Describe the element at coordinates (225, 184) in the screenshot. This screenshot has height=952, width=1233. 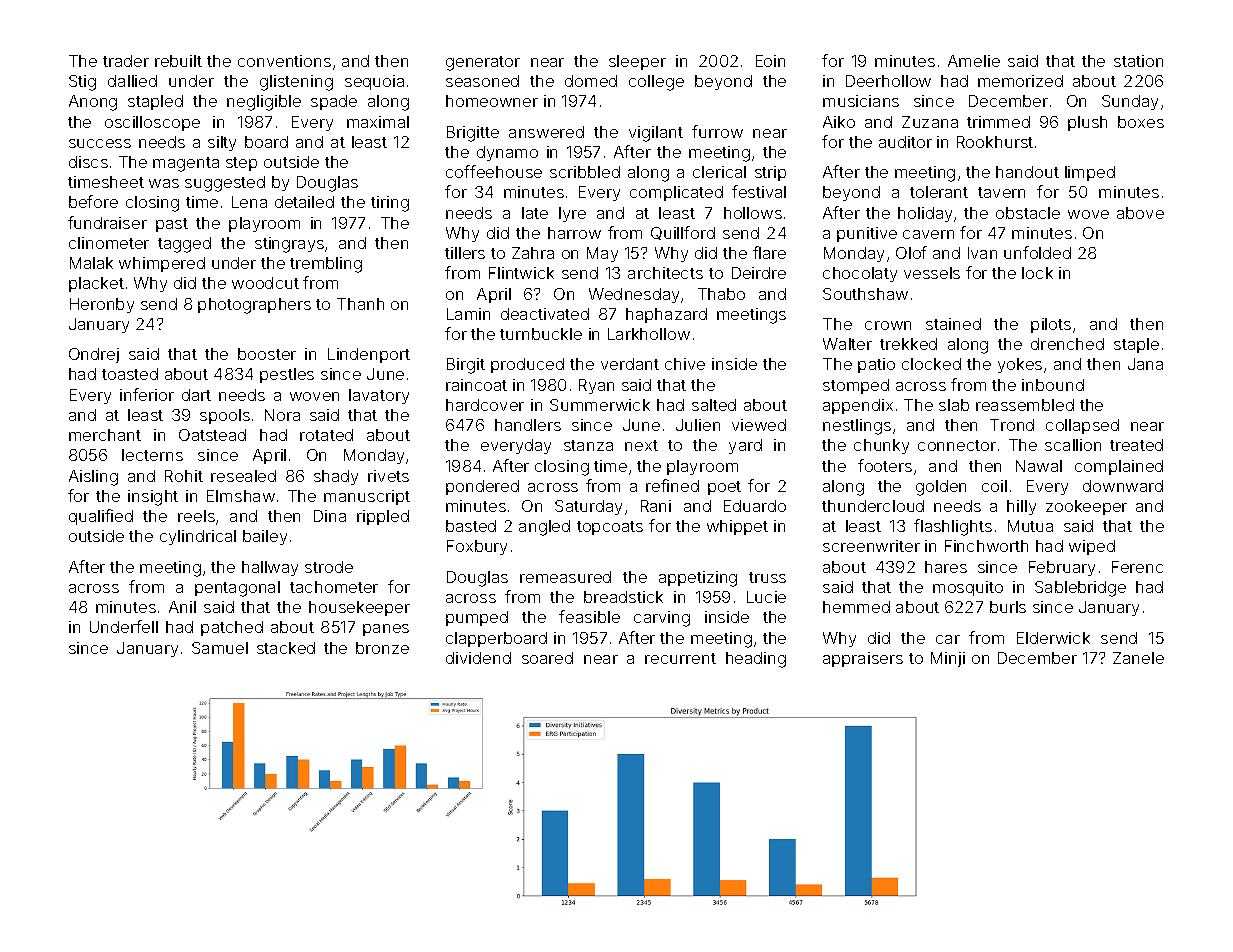
I see `suggested` at that location.
